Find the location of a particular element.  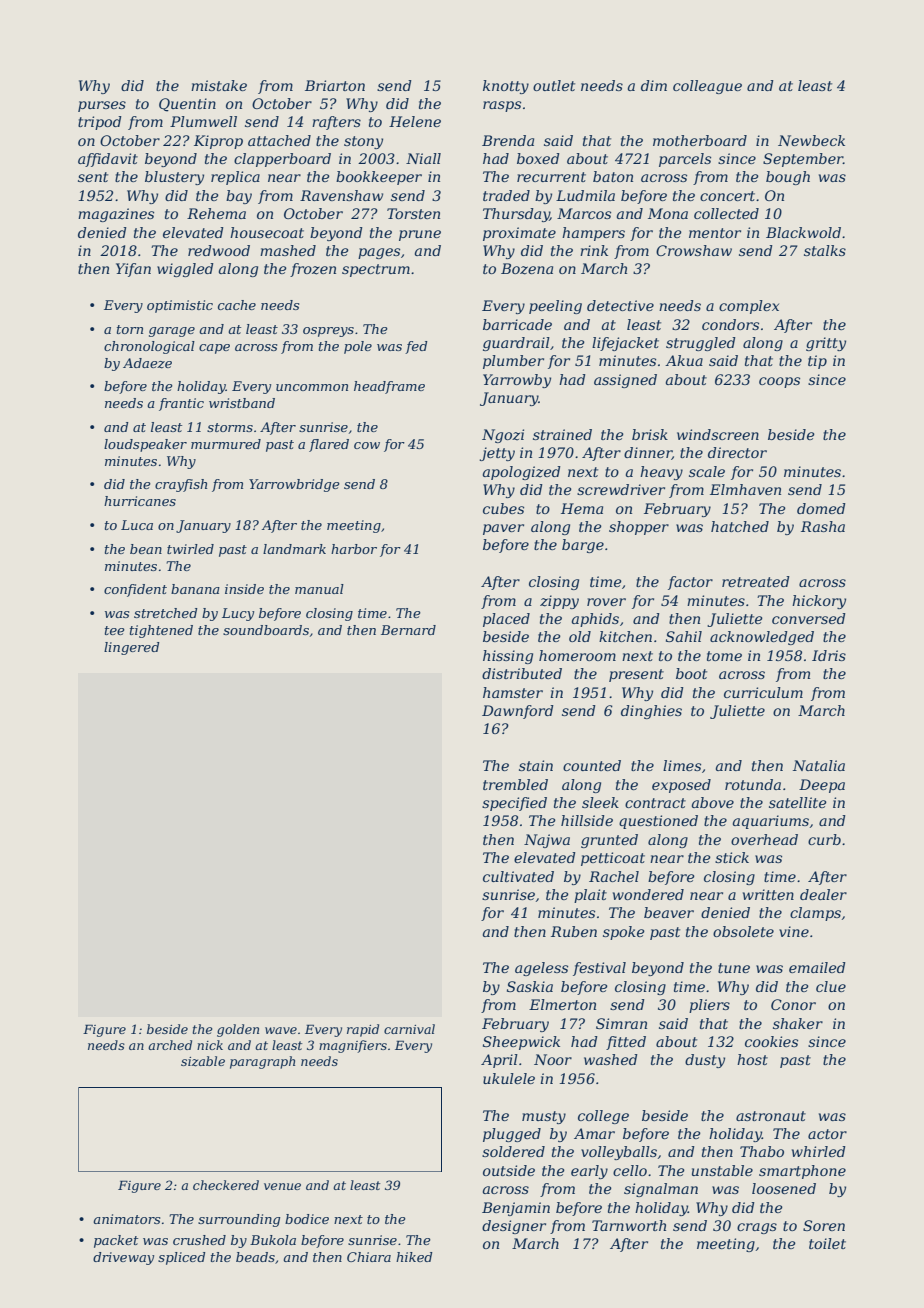

arched is located at coordinates (170, 1045).
